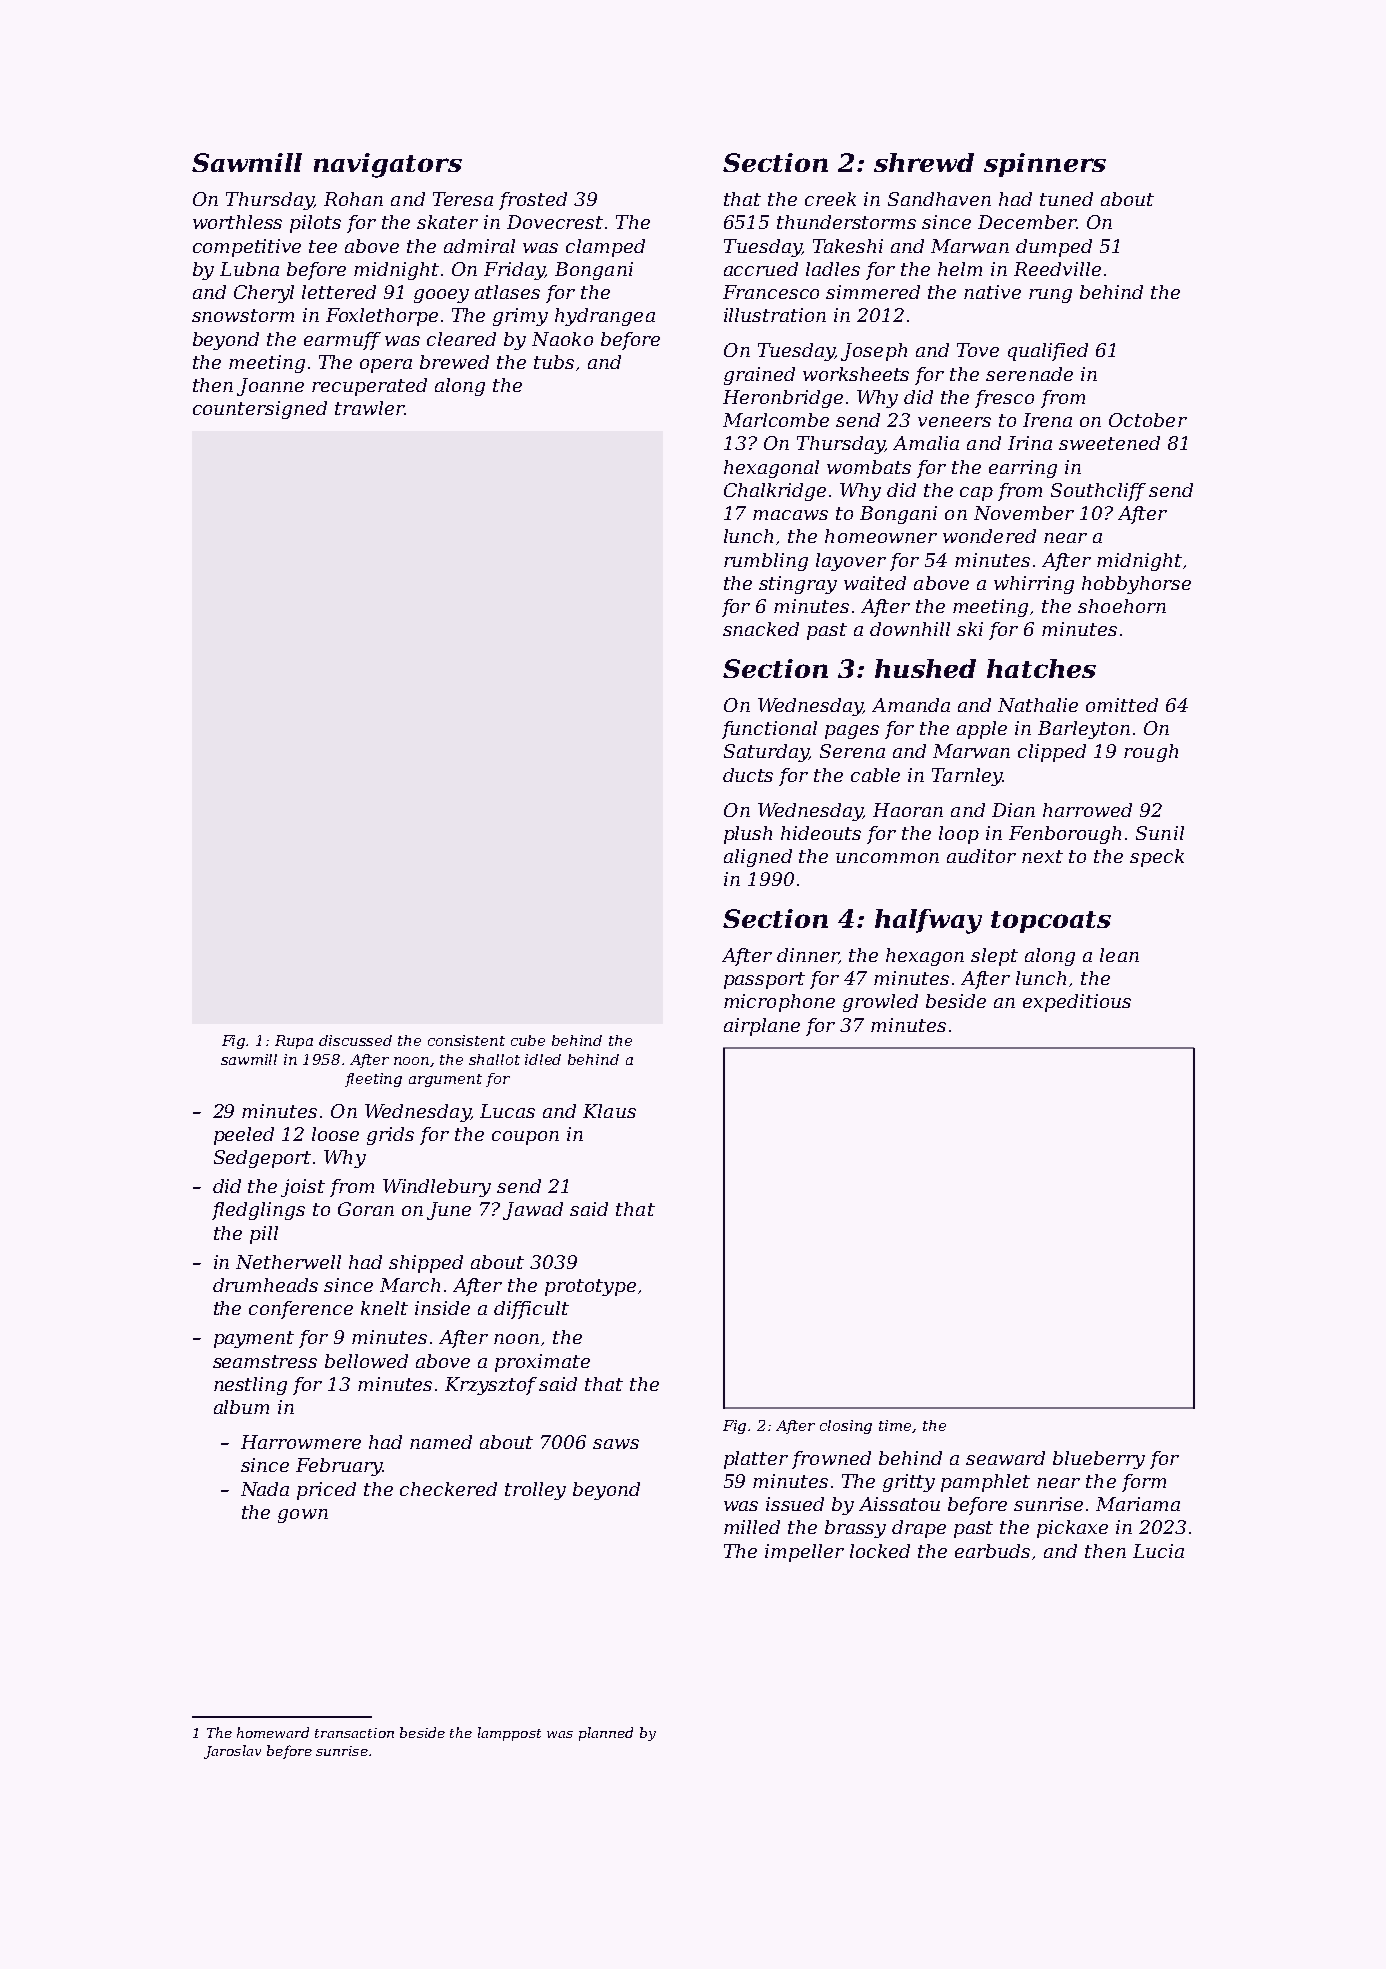 This page has width=1386, height=1969. Describe the element at coordinates (1077, 1003) in the page. I see `expeditious` at that location.
